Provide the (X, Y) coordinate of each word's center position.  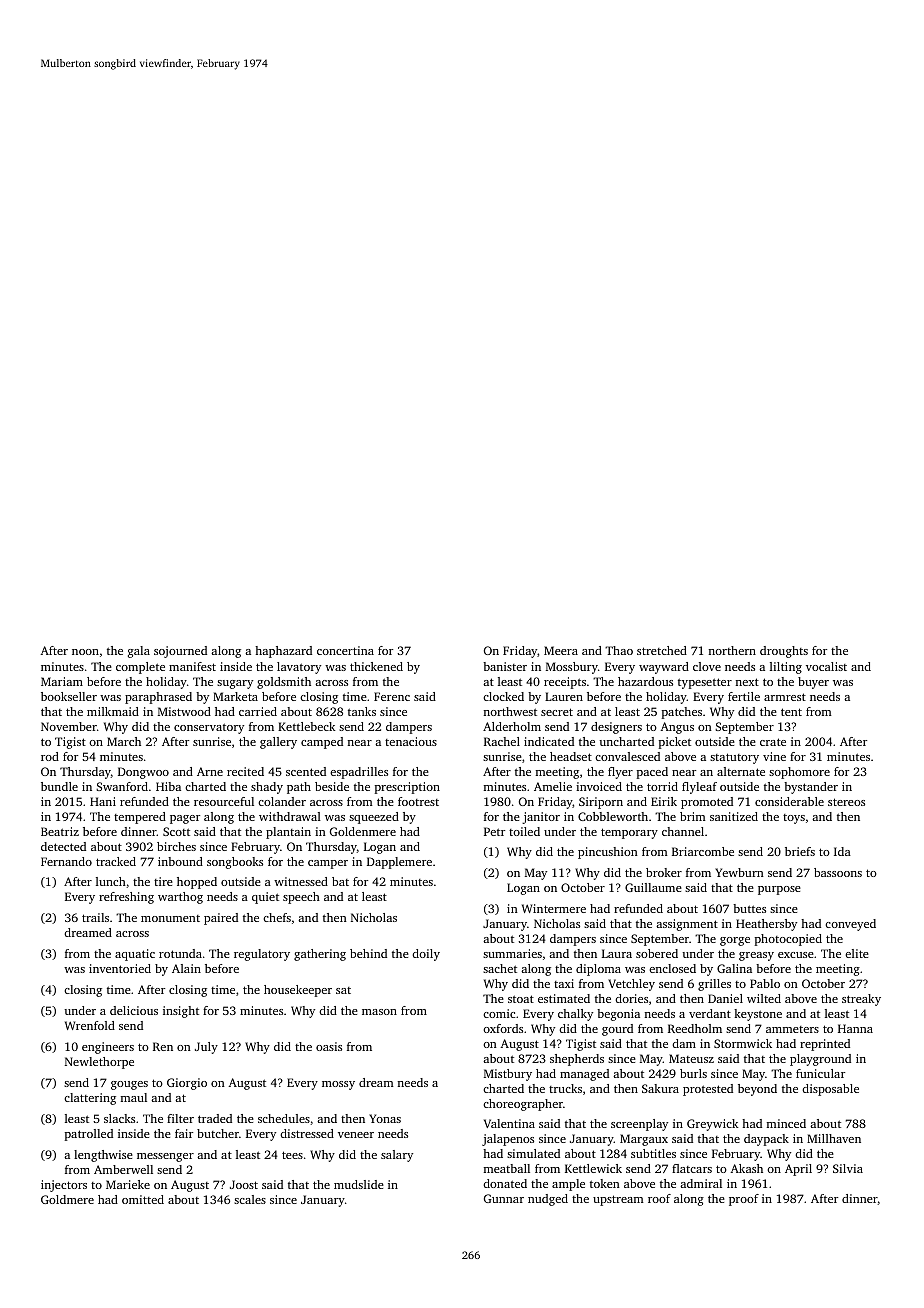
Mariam (62, 681)
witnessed (301, 881)
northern (732, 650)
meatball (507, 1168)
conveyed (850, 925)
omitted (143, 1199)
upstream (618, 1200)
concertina (345, 650)
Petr (494, 831)
